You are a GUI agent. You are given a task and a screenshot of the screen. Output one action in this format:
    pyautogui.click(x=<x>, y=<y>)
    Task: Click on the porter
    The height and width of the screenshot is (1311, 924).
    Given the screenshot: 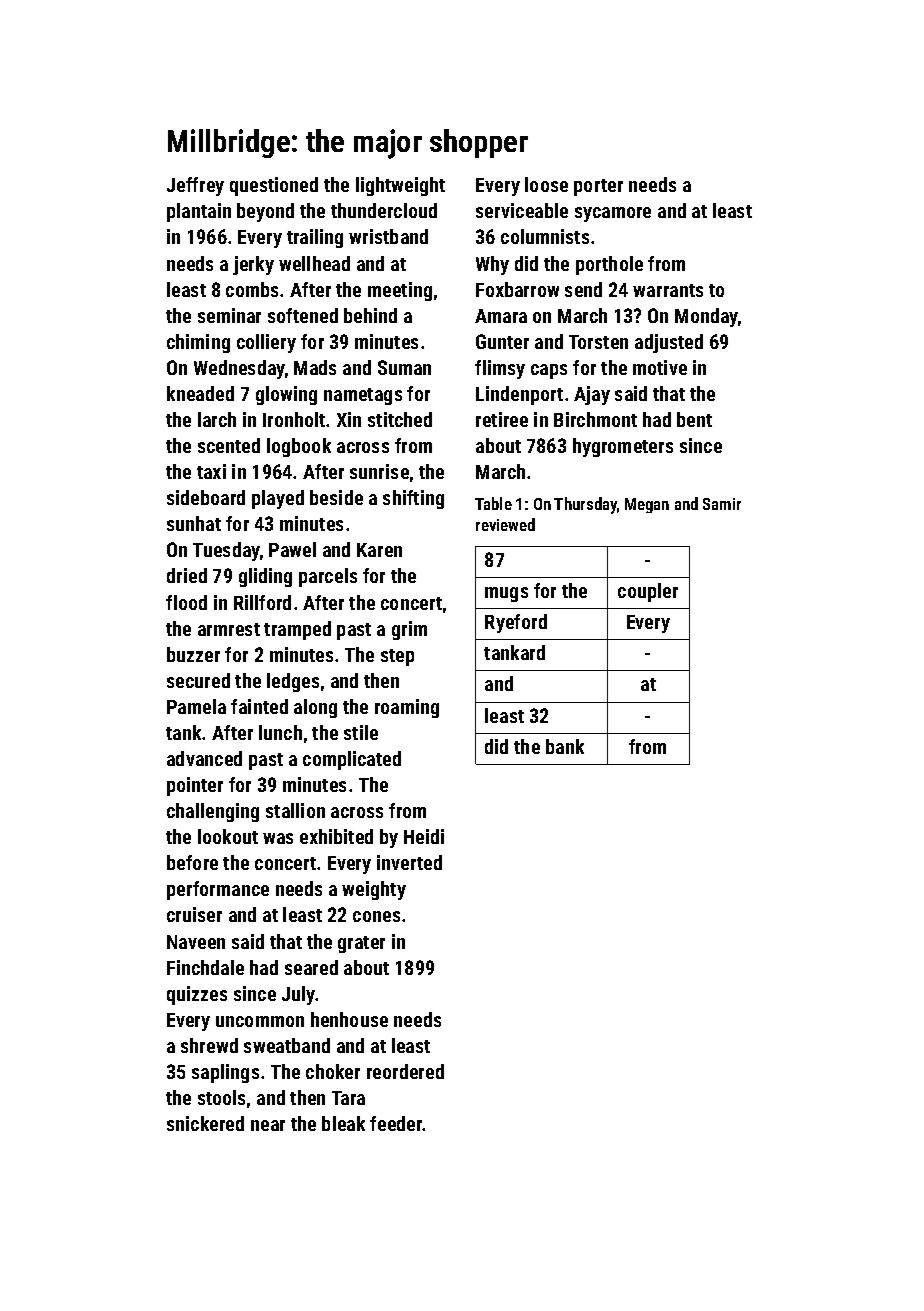 What is the action you would take?
    pyautogui.click(x=598, y=187)
